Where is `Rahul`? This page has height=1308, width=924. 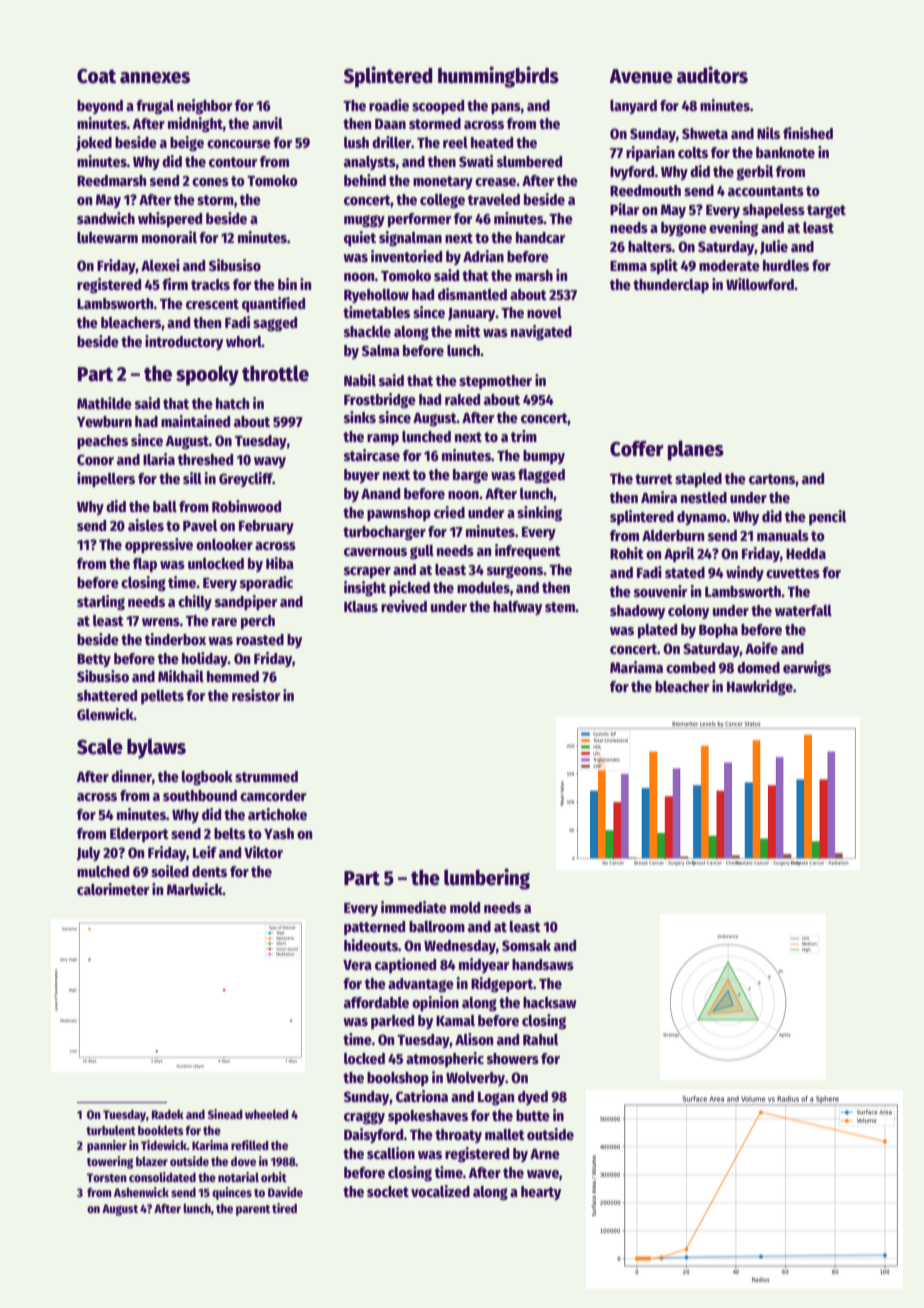
Rahul is located at coordinates (540, 1039).
